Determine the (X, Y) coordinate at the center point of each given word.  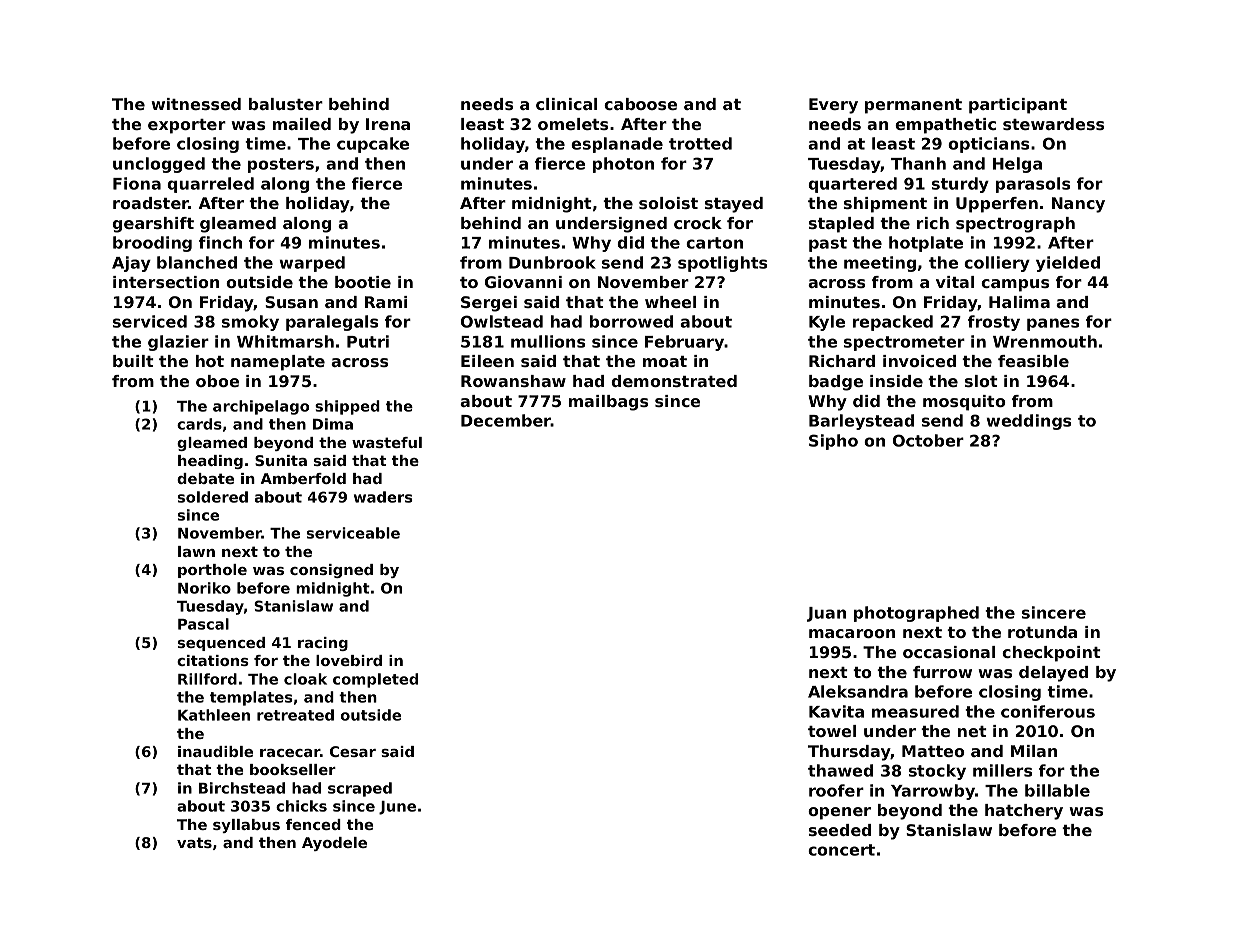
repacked (893, 323)
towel (832, 731)
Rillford (207, 679)
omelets (573, 124)
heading (210, 462)
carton (714, 243)
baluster (286, 104)
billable (1057, 790)
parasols (1033, 185)
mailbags (608, 403)
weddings (1028, 422)
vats (194, 842)
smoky (250, 323)
